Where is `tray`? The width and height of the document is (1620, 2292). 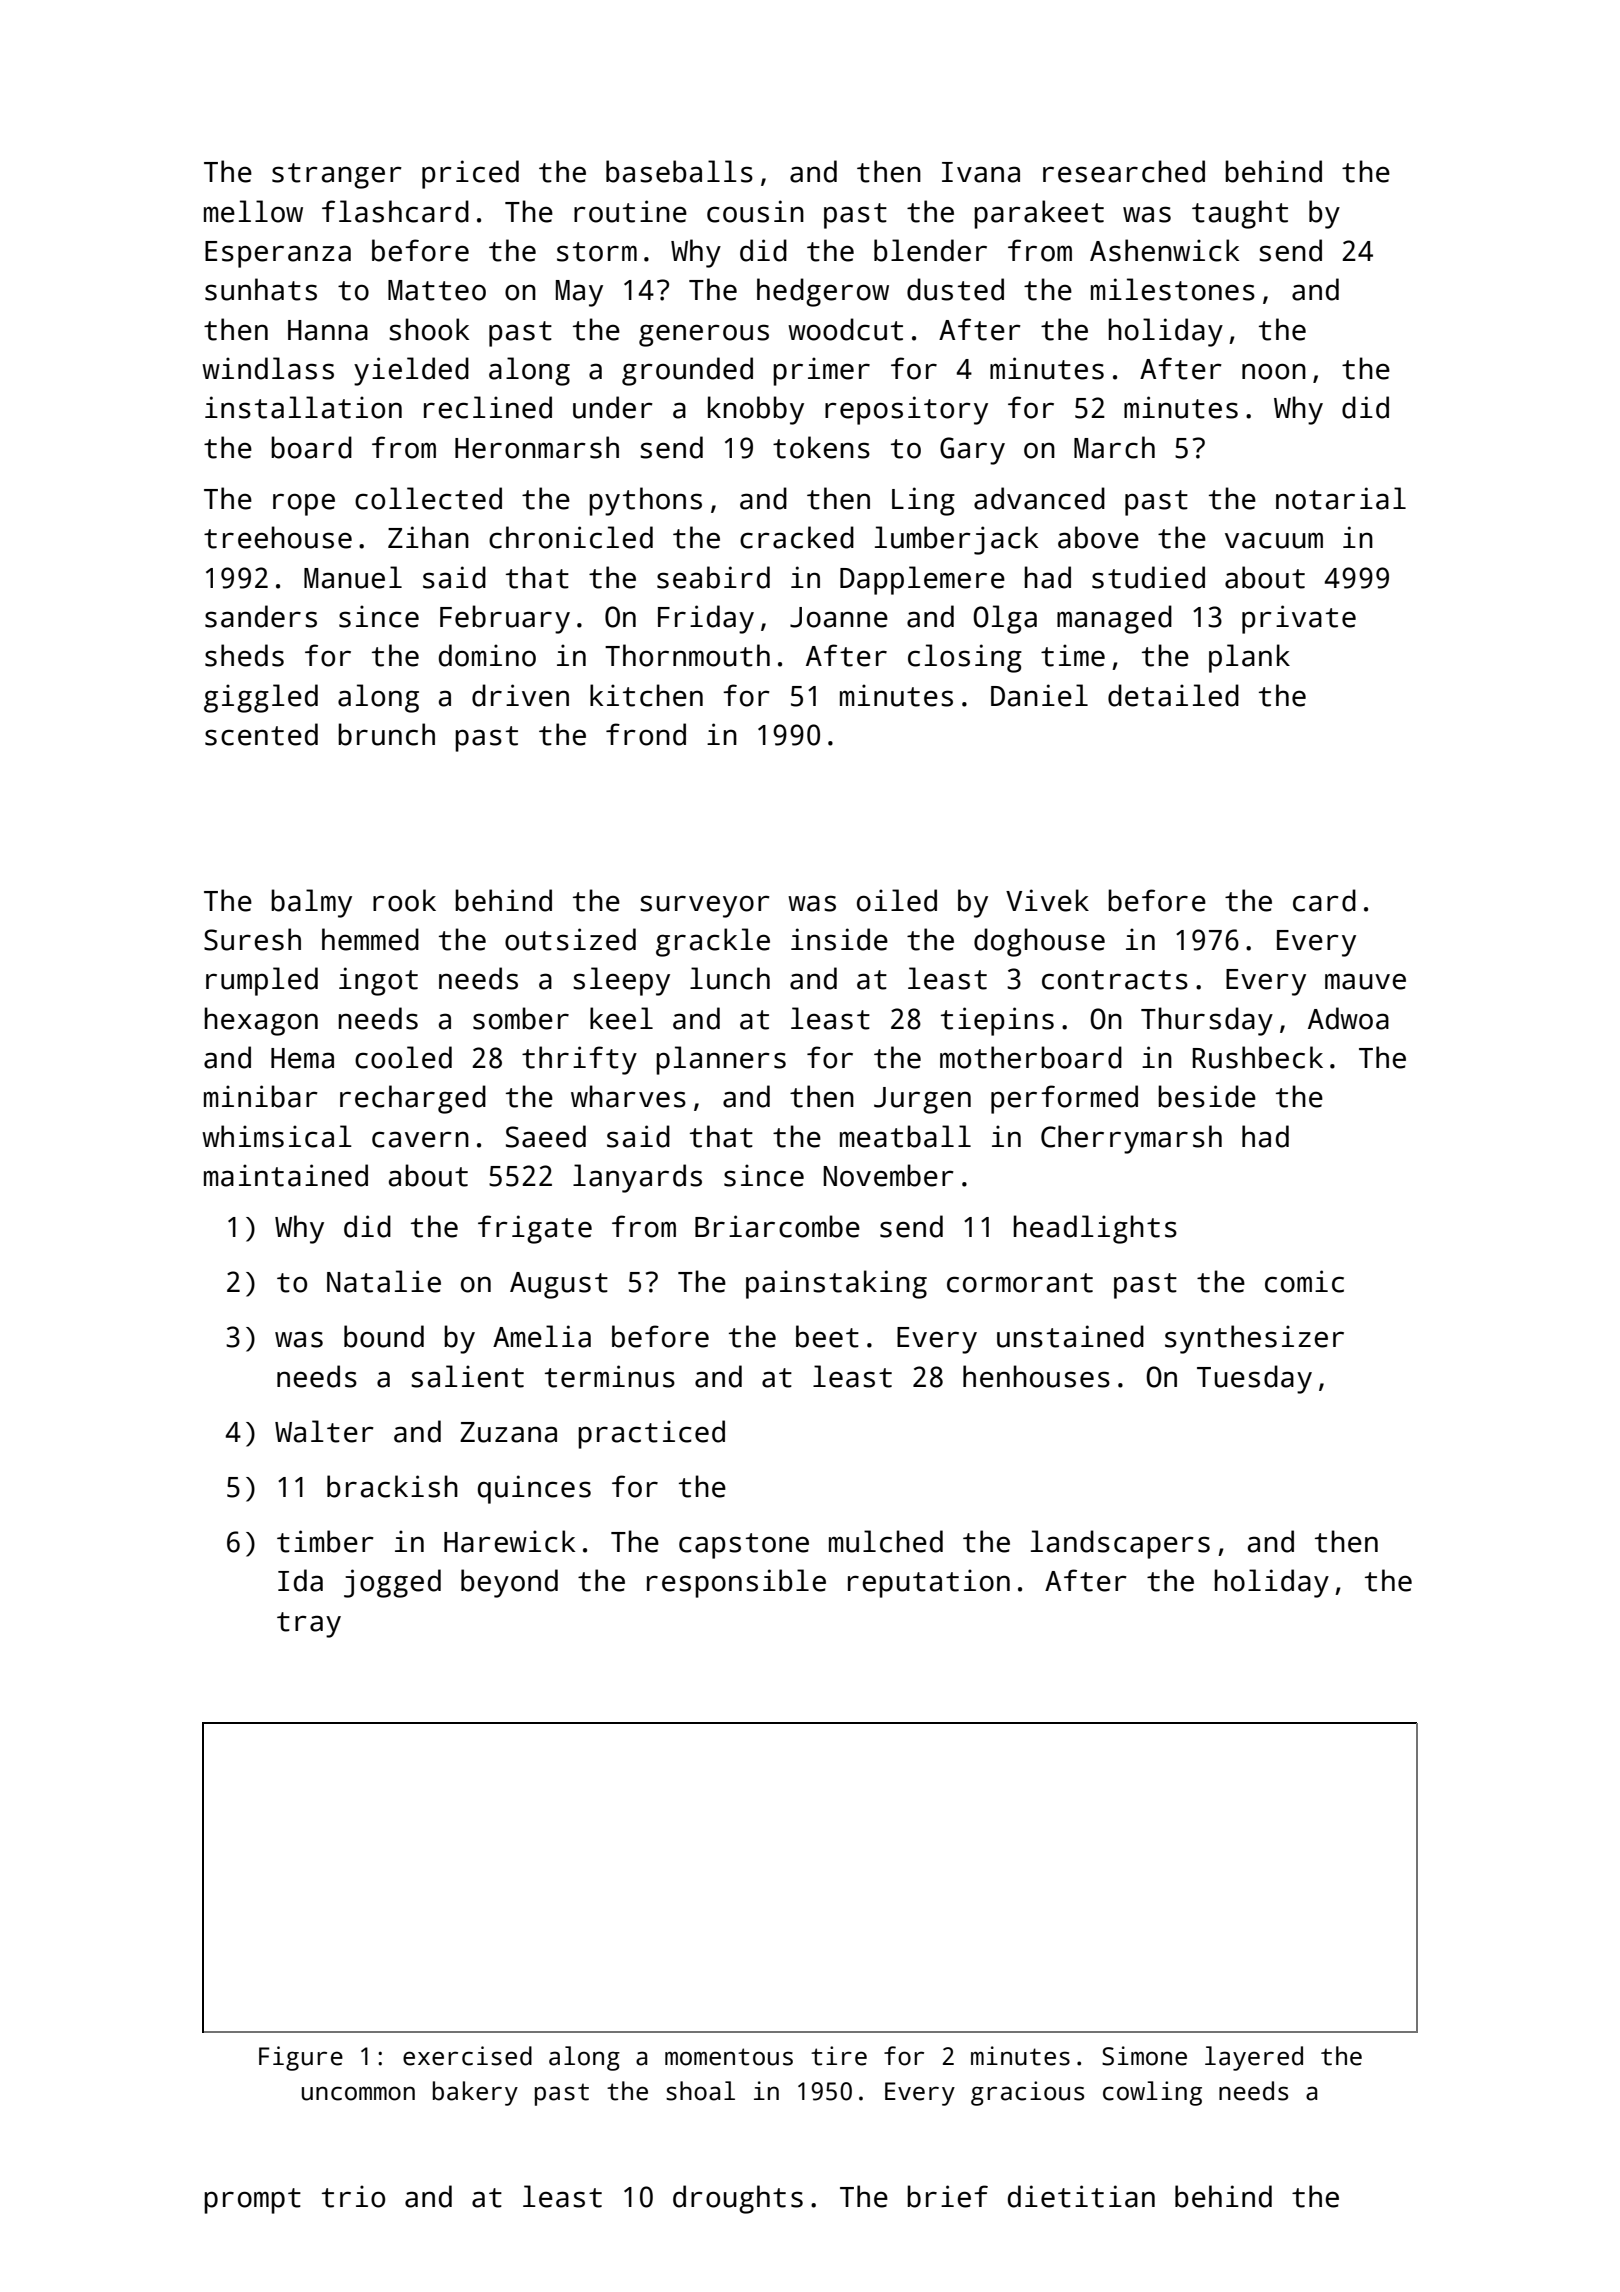 tray is located at coordinates (309, 1625).
